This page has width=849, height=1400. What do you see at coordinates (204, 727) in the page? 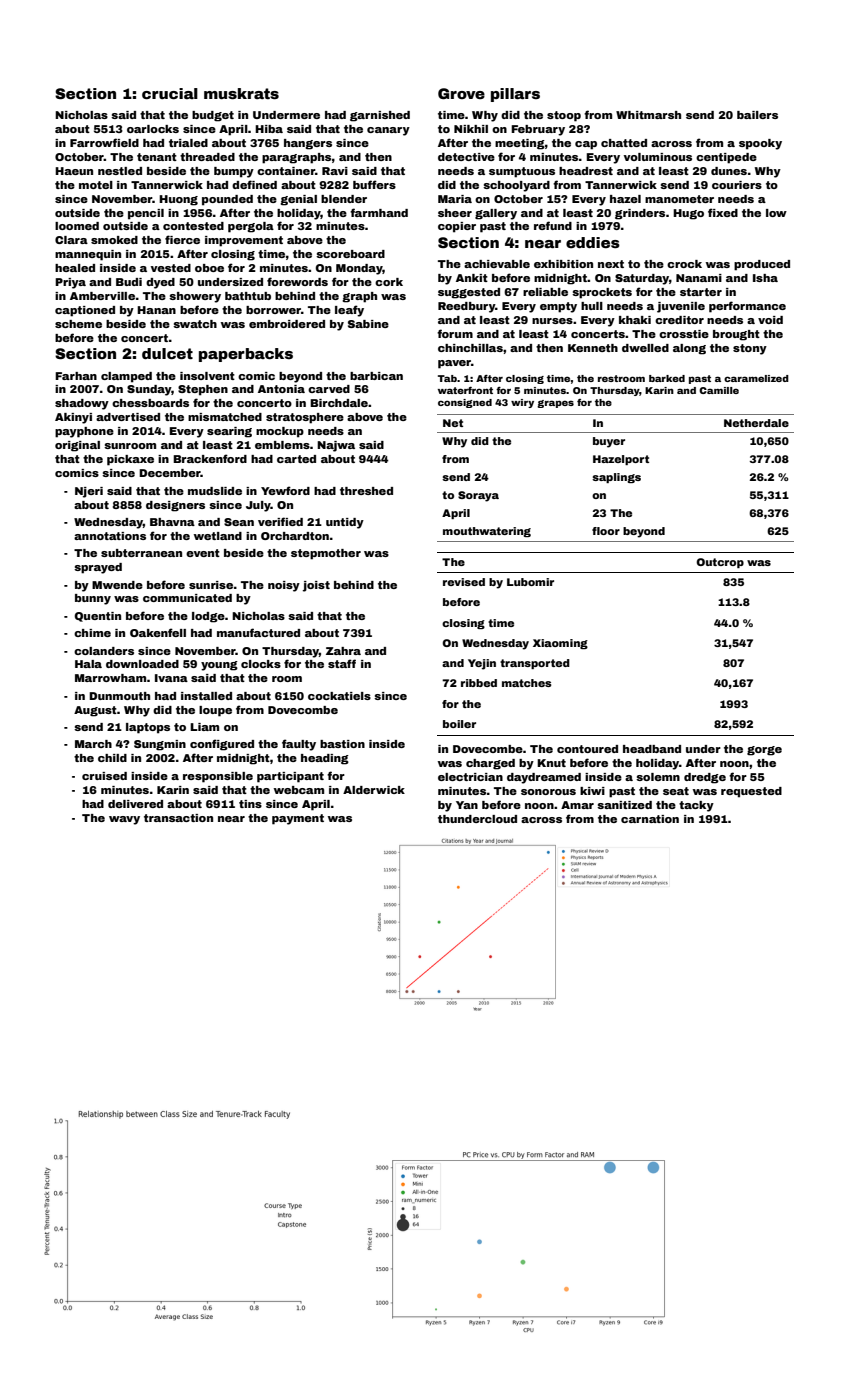
I see `Liam` at bounding box center [204, 727].
